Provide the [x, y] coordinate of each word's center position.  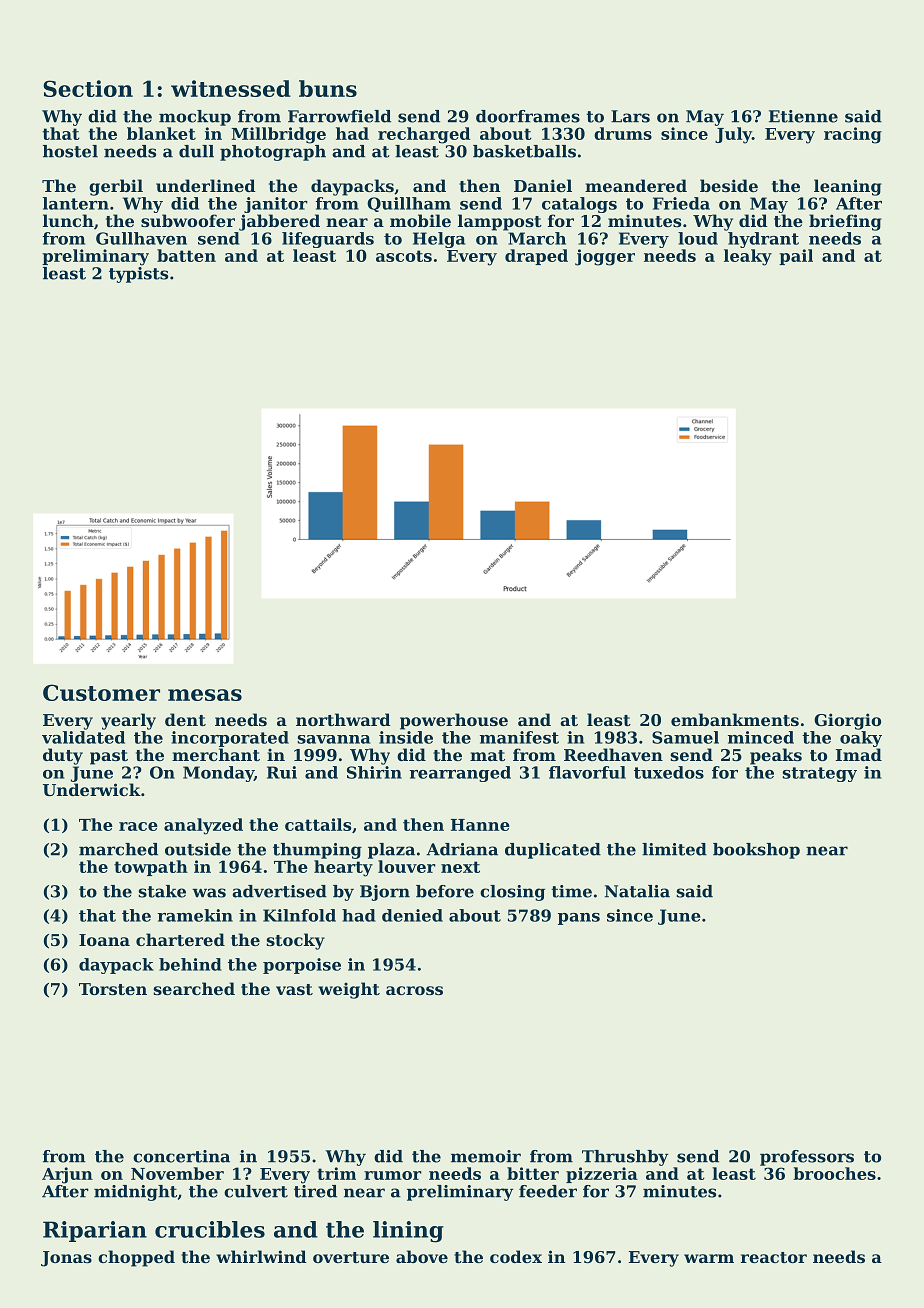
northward [343, 719]
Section [88, 88]
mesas [205, 695]
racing [853, 135]
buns [328, 88]
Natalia [637, 891]
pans [579, 919]
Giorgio [847, 721]
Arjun [67, 1175]
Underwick [92, 789]
